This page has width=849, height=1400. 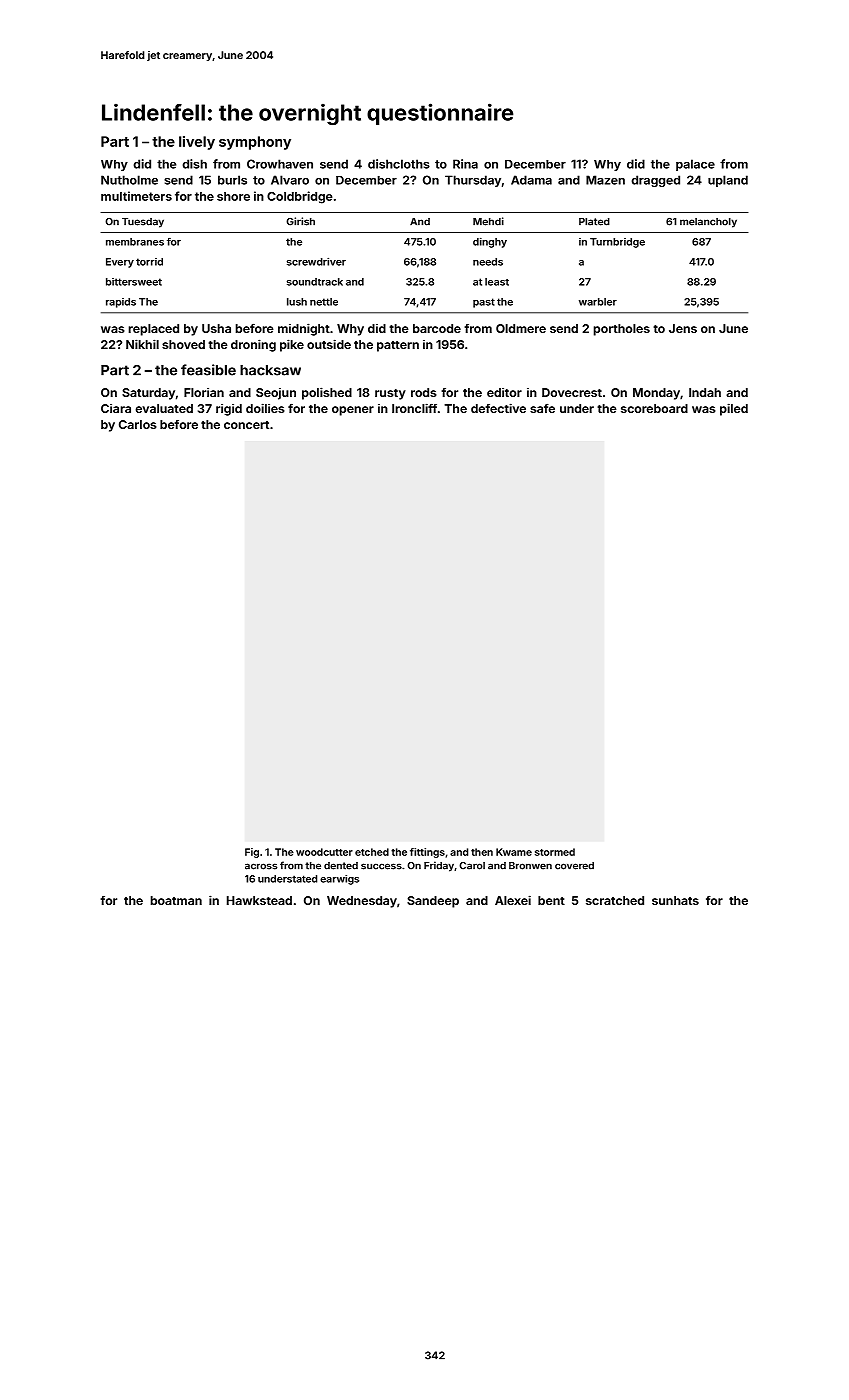 I want to click on Usha, so click(x=216, y=328).
